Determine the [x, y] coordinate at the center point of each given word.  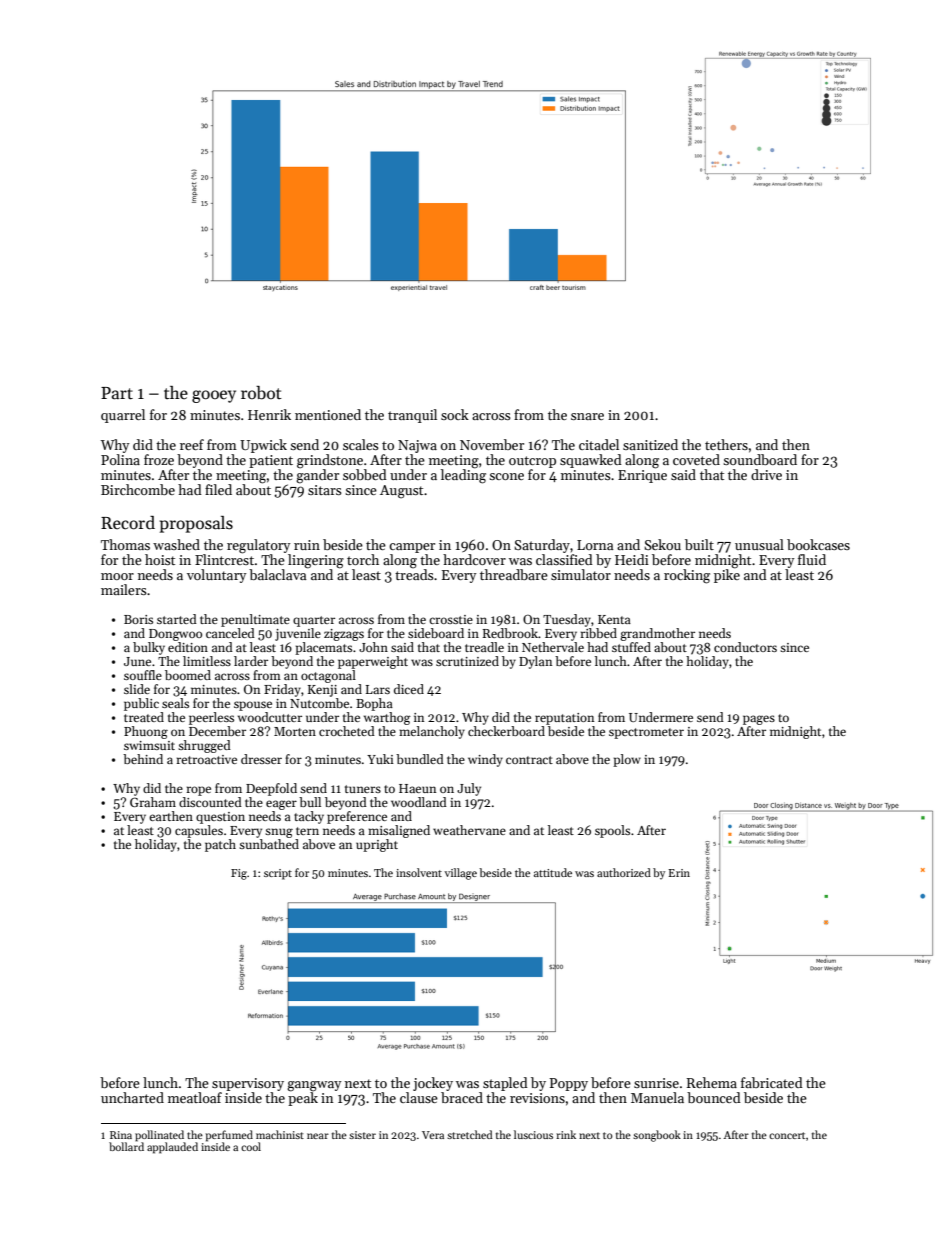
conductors [745, 647]
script [278, 874]
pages [759, 720]
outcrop [532, 462]
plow [627, 760]
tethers [726, 444]
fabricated [772, 1082]
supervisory [248, 1084]
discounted [210, 802]
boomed [188, 675]
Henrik [269, 414]
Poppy [568, 1084]
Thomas [125, 544]
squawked [591, 461]
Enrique [642, 476]
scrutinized [467, 661]
